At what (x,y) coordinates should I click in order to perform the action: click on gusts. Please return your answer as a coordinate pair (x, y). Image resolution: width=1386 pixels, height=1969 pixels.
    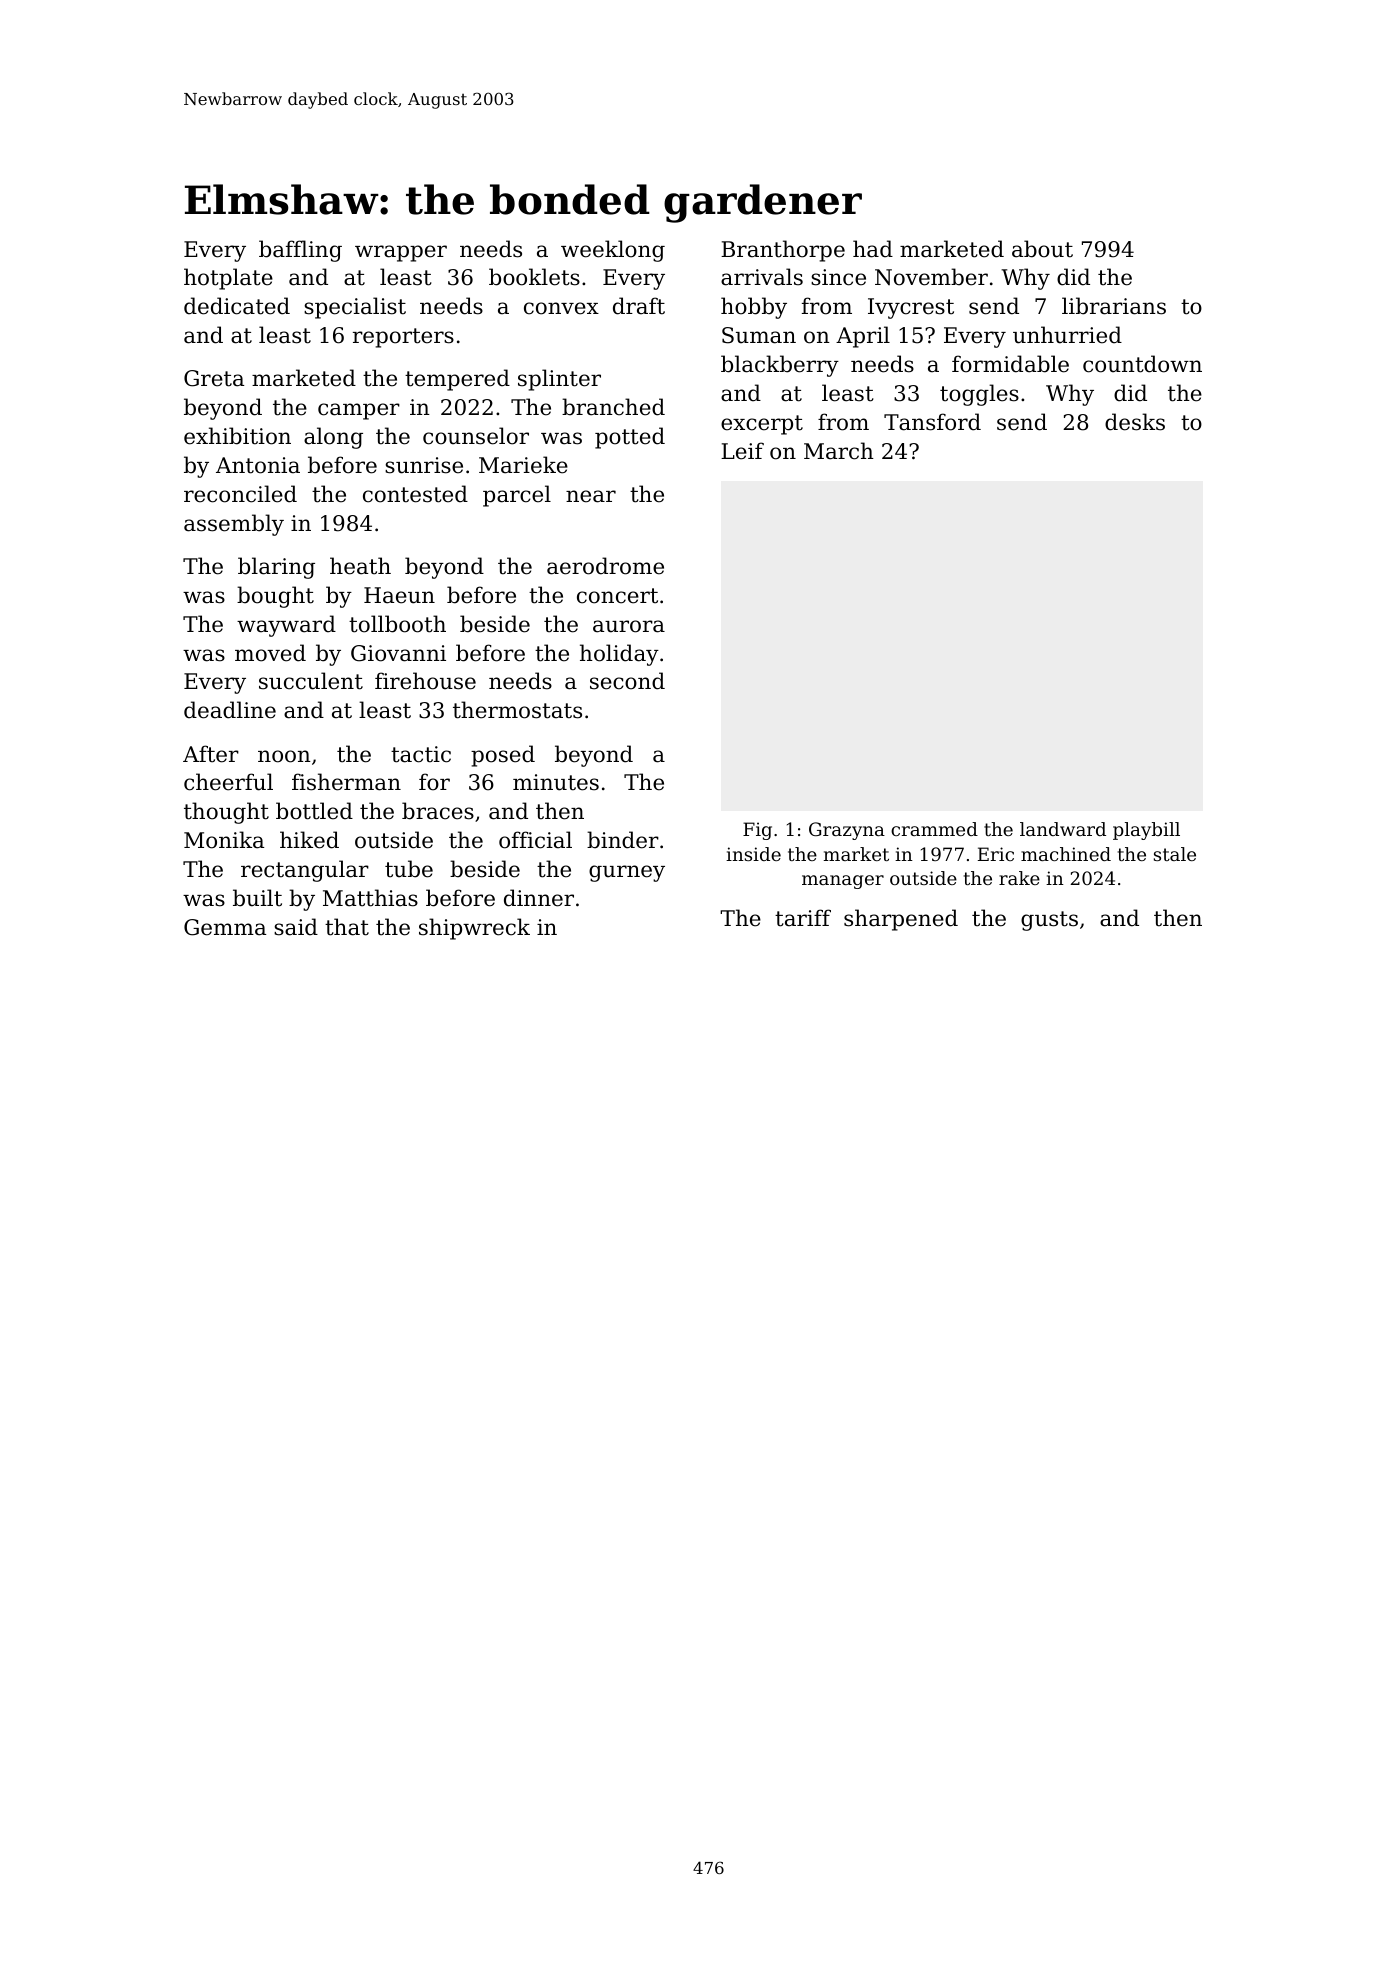
    Looking at the image, I should click on (1049, 921).
